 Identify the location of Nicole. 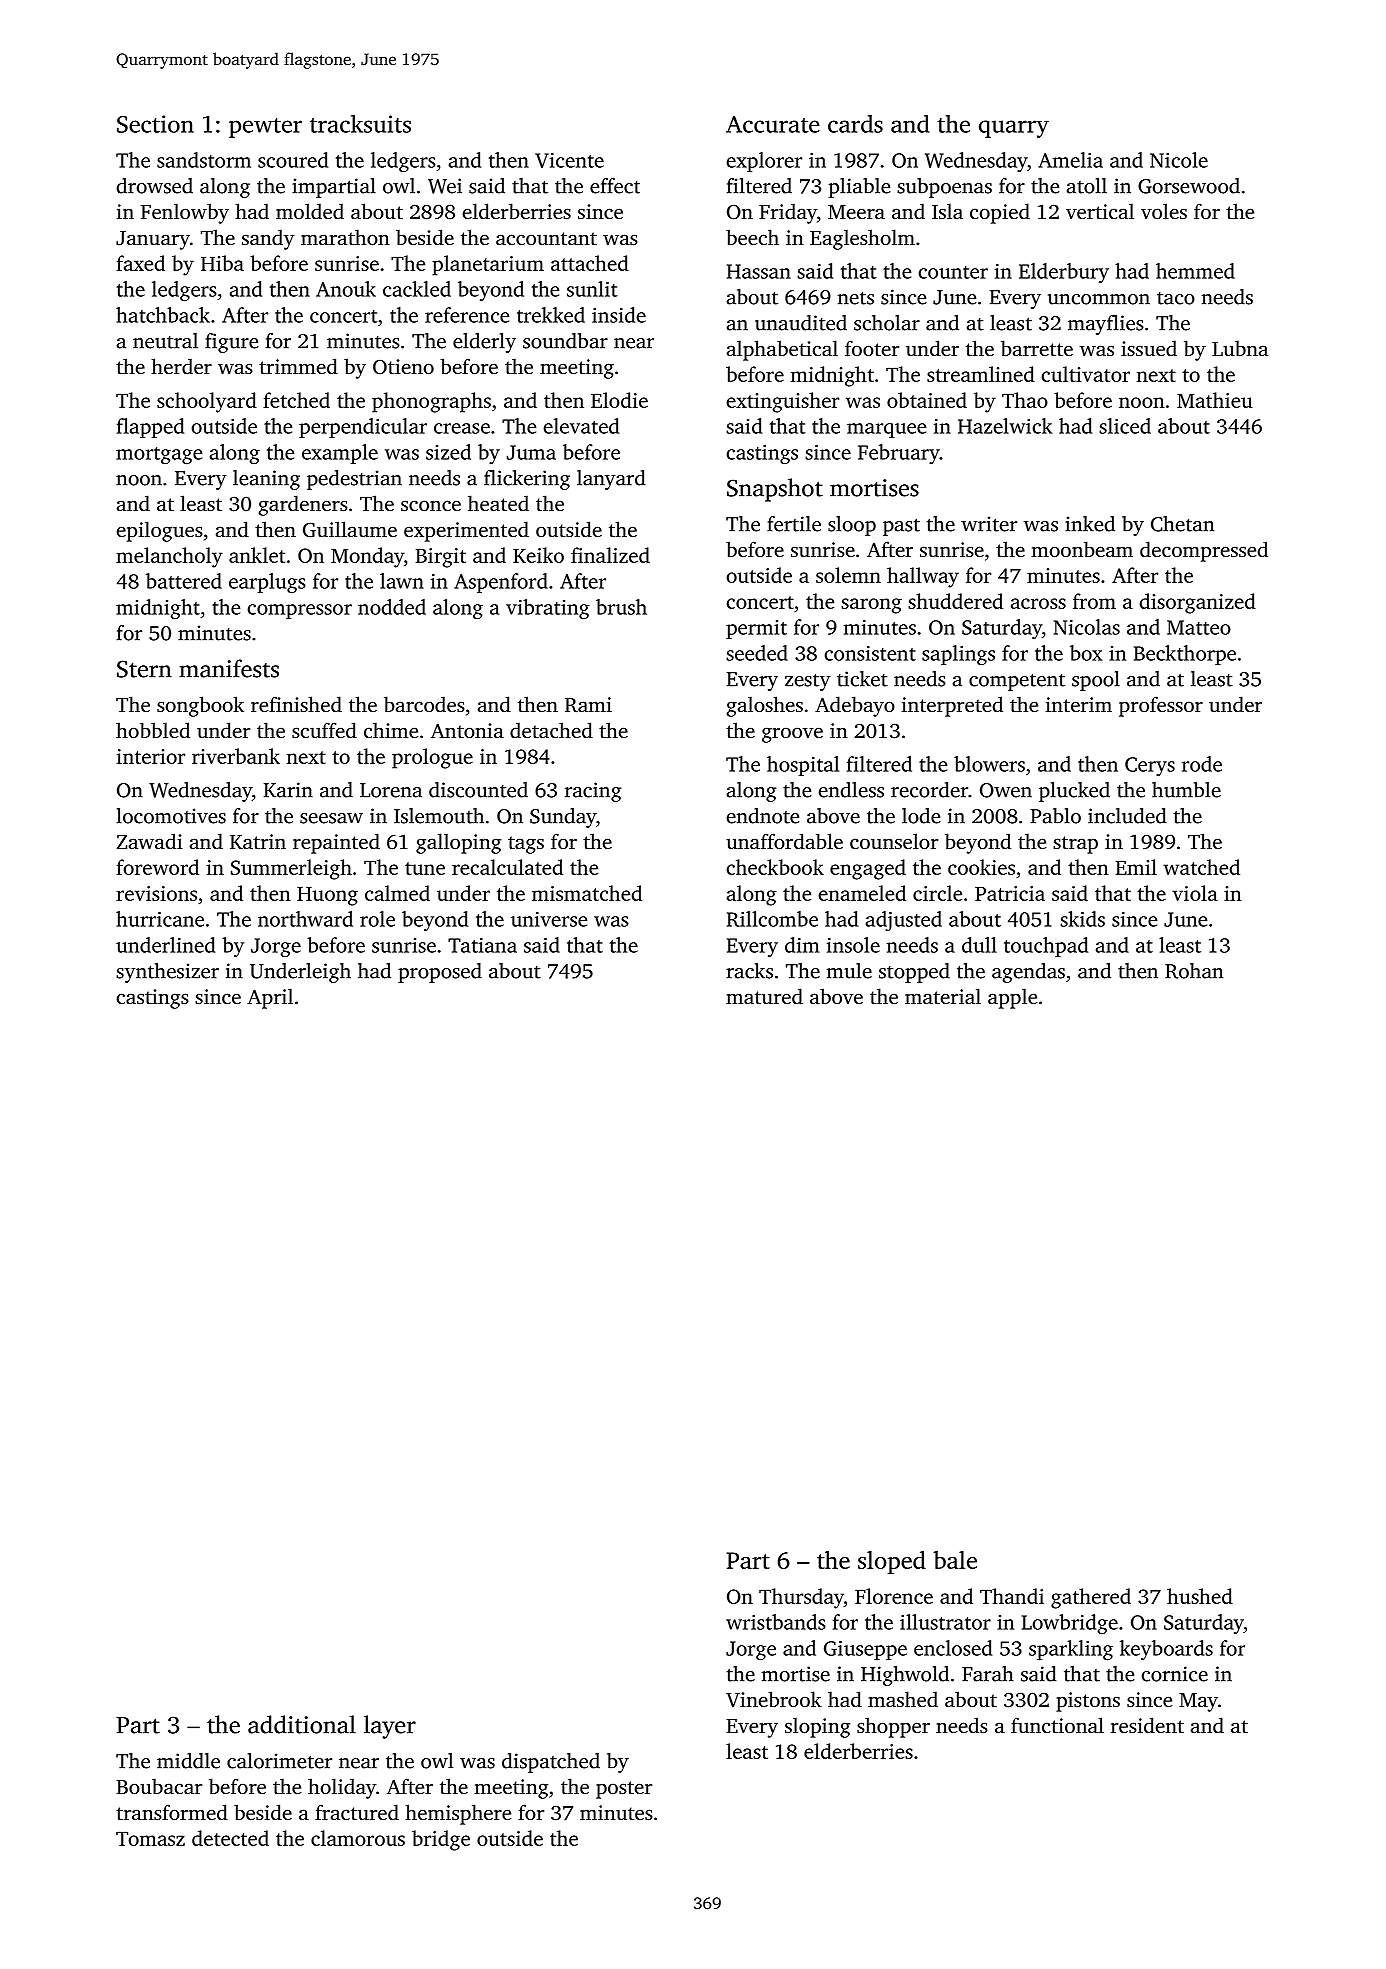
(1179, 160).
